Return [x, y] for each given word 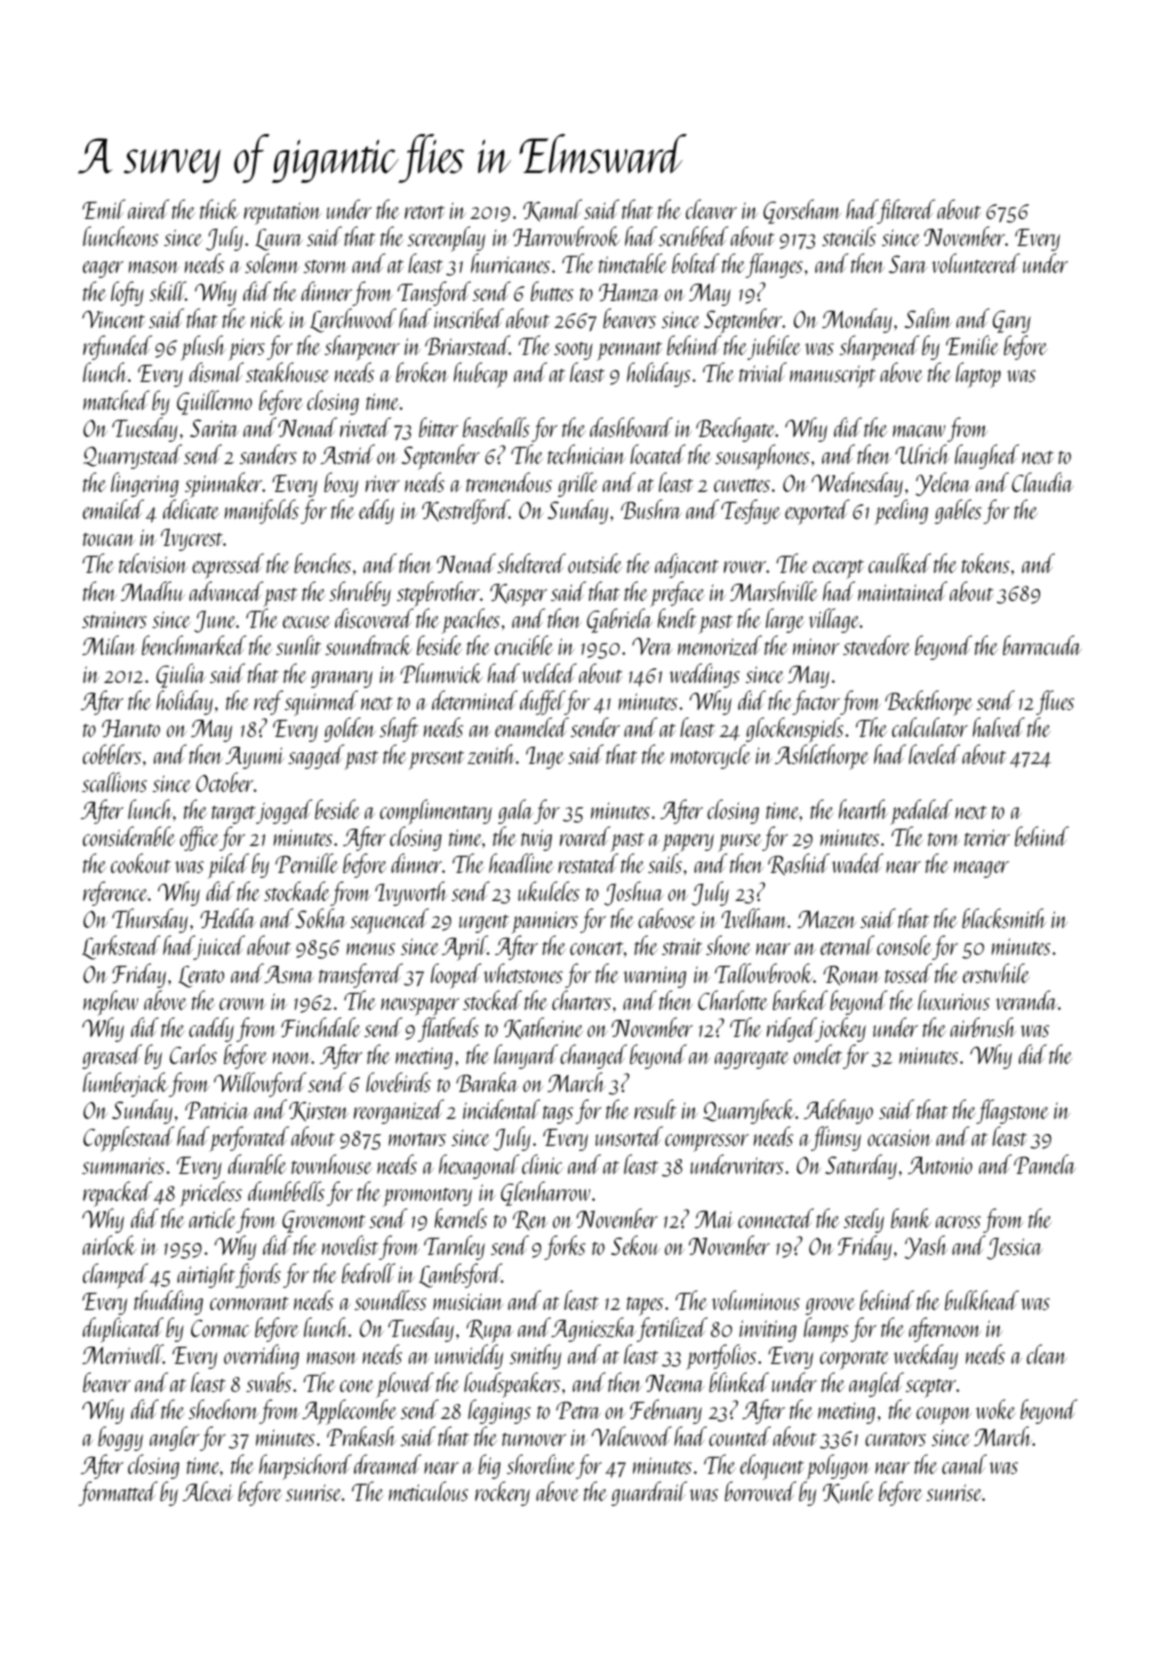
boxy [341, 484]
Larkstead [121, 947]
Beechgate [735, 429]
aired [148, 209]
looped [456, 976]
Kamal [552, 210]
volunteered [976, 263]
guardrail [649, 1493]
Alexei [208, 1491]
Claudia [1043, 482]
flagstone [1012, 1111]
